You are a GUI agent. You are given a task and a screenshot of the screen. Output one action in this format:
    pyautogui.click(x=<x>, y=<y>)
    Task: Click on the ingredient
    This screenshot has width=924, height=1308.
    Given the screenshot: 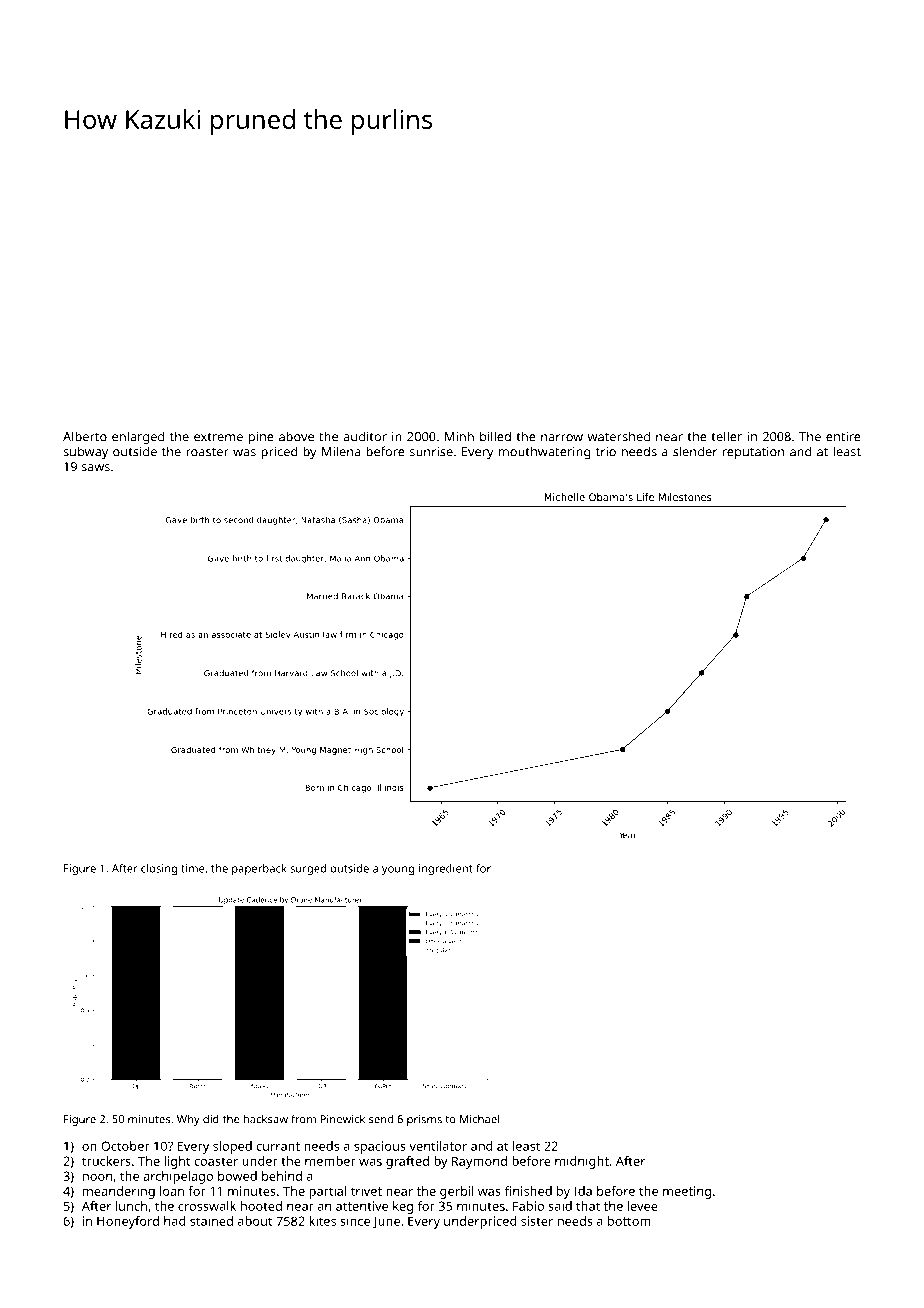 What is the action you would take?
    pyautogui.click(x=446, y=869)
